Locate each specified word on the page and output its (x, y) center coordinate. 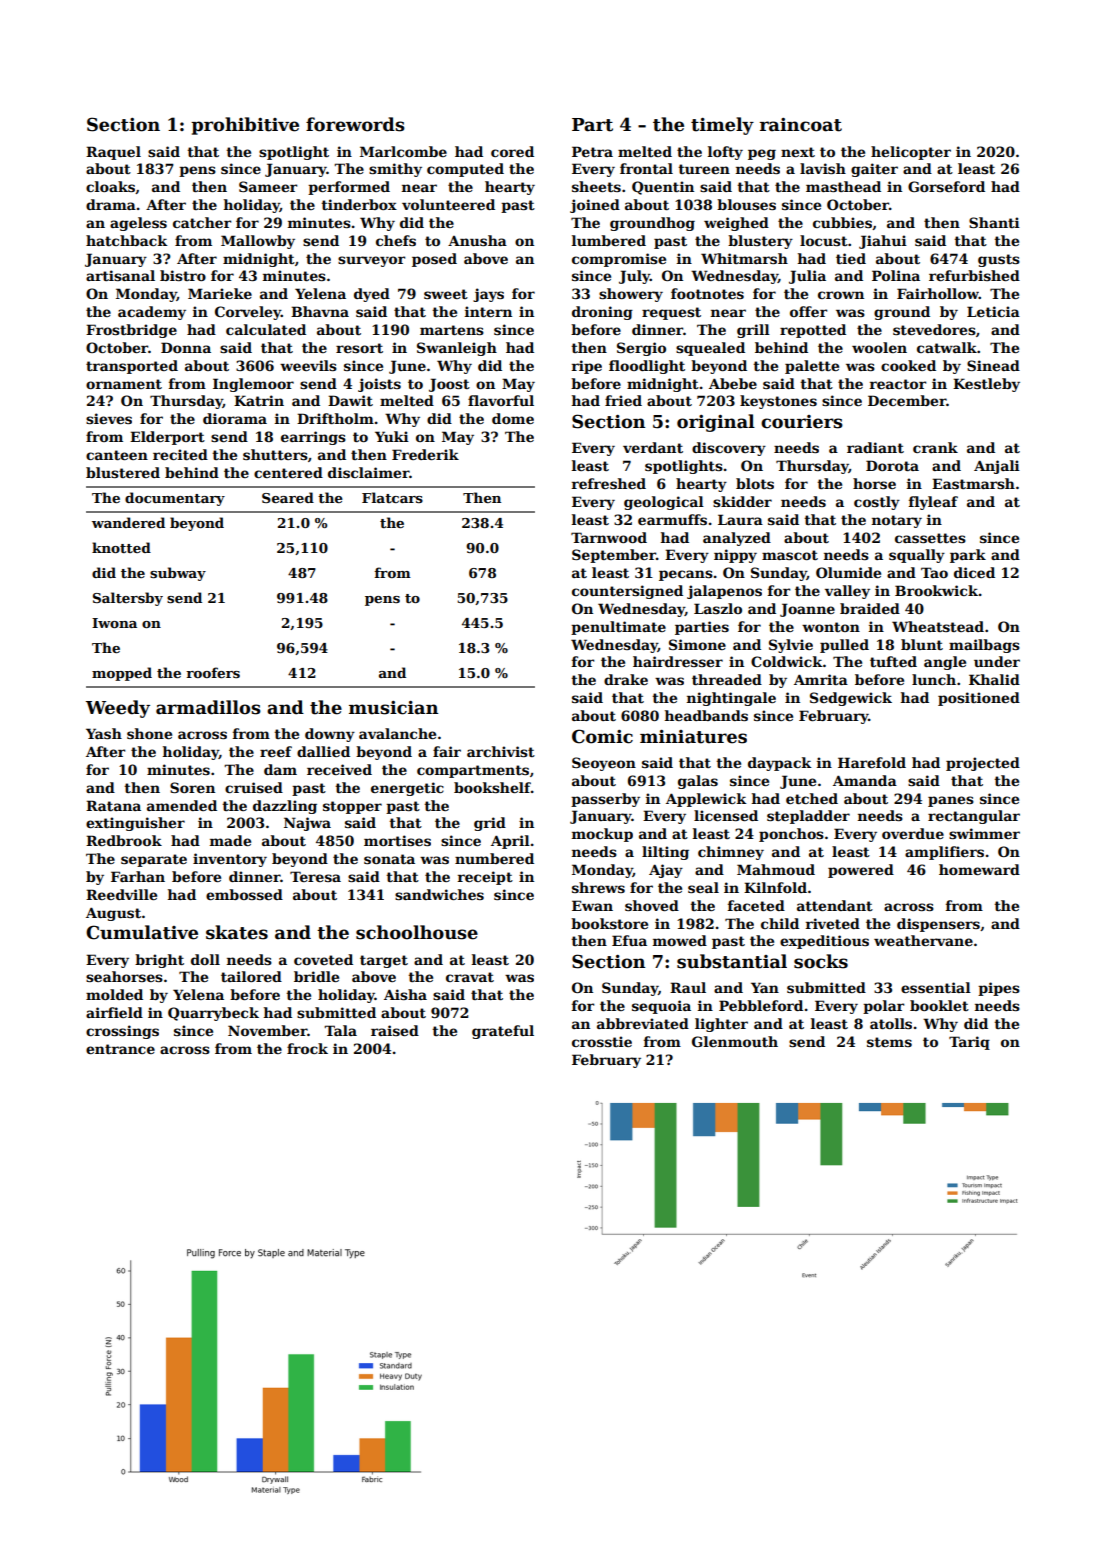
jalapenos (724, 592)
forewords (355, 124)
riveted (833, 923)
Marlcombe (403, 151)
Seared (288, 497)
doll (205, 959)
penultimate (618, 628)
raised (395, 1030)
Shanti (994, 222)
